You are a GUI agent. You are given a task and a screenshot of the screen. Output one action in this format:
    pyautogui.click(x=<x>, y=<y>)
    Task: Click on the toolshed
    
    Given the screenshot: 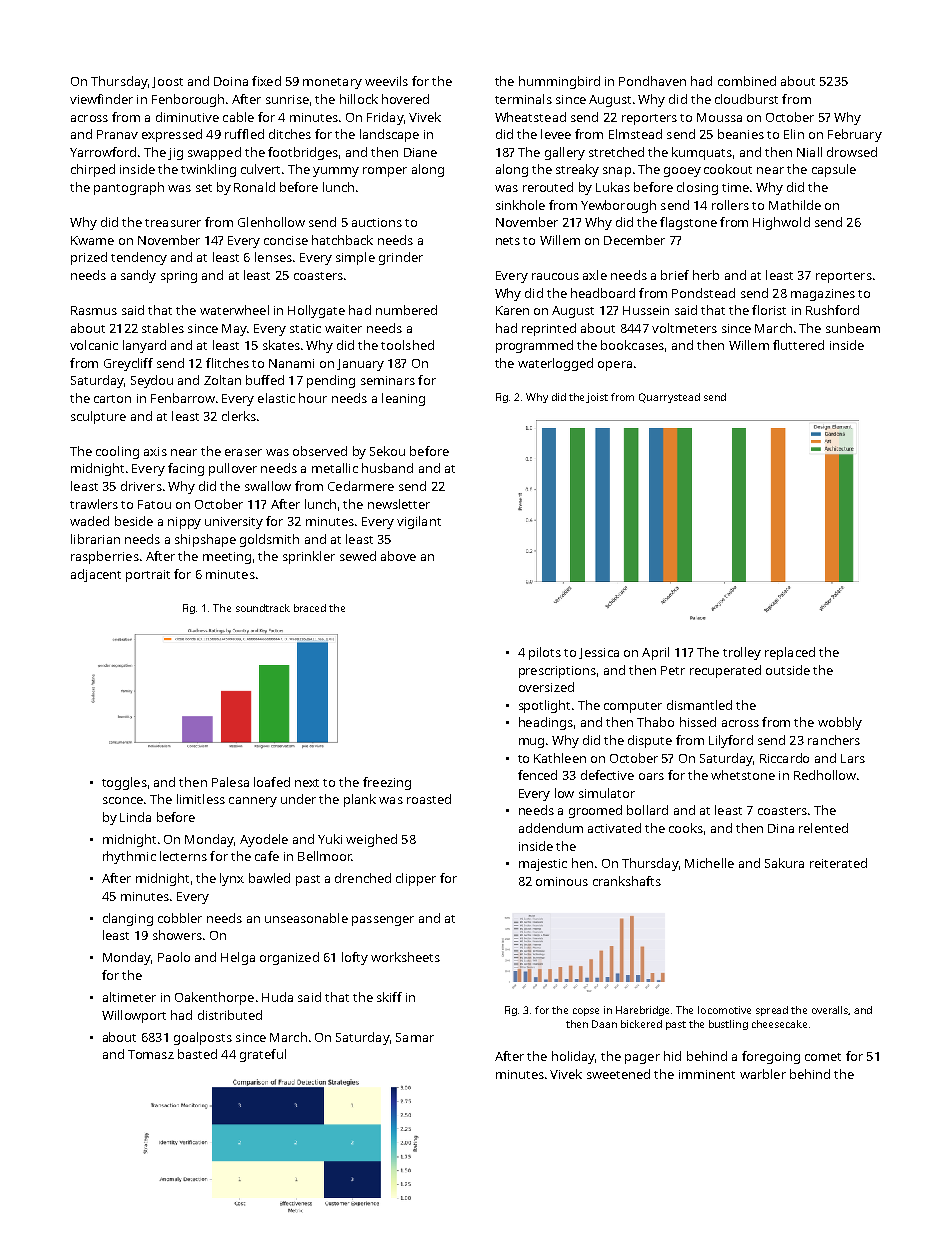 What is the action you would take?
    pyautogui.click(x=407, y=345)
